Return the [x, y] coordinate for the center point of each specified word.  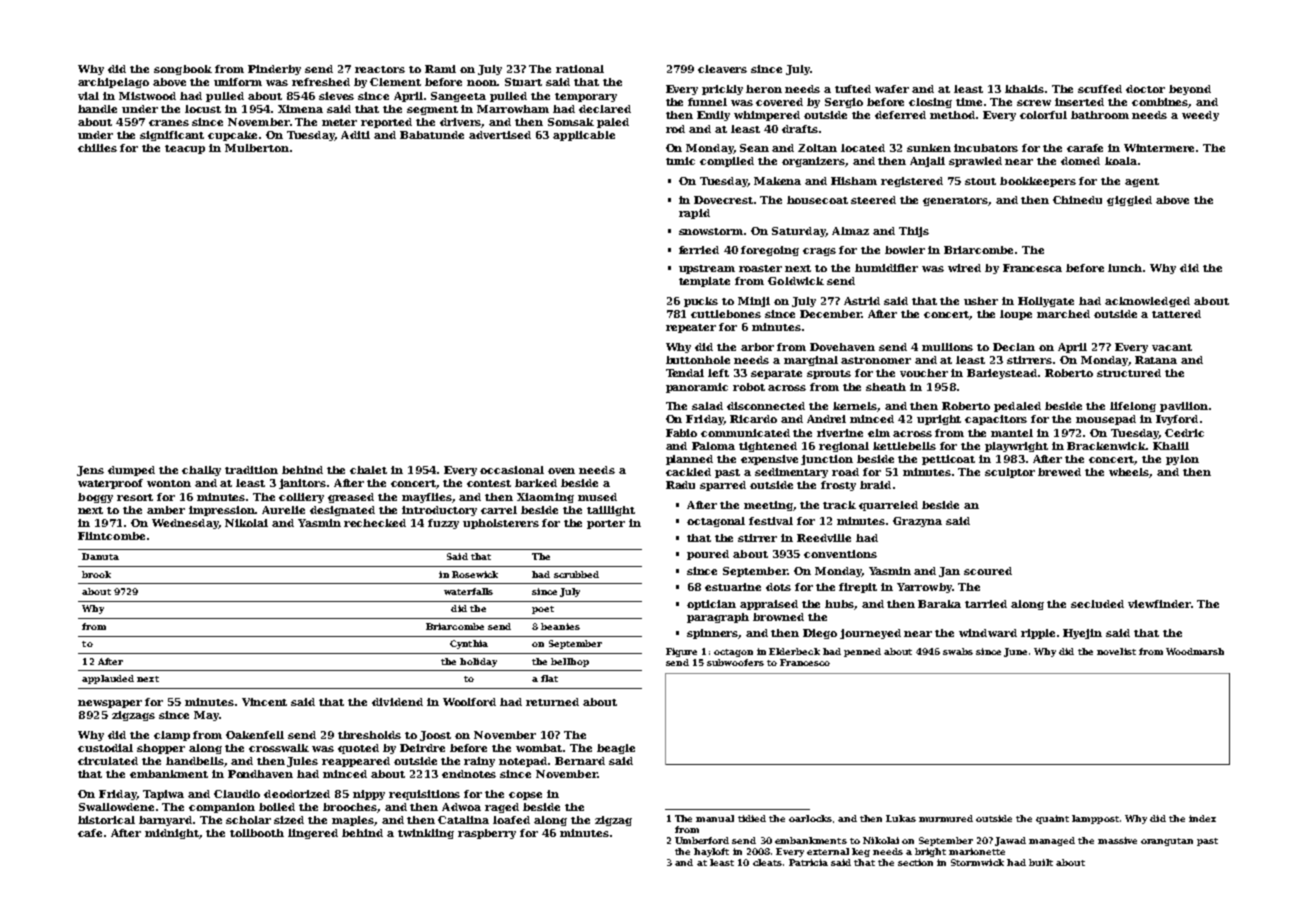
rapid [694, 214]
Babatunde [432, 135]
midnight [172, 834]
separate [776, 374]
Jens [90, 471]
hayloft [711, 852]
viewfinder [1159, 604]
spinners [713, 634]
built [1041, 862]
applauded [108, 679]
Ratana [1156, 360]
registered [912, 182]
